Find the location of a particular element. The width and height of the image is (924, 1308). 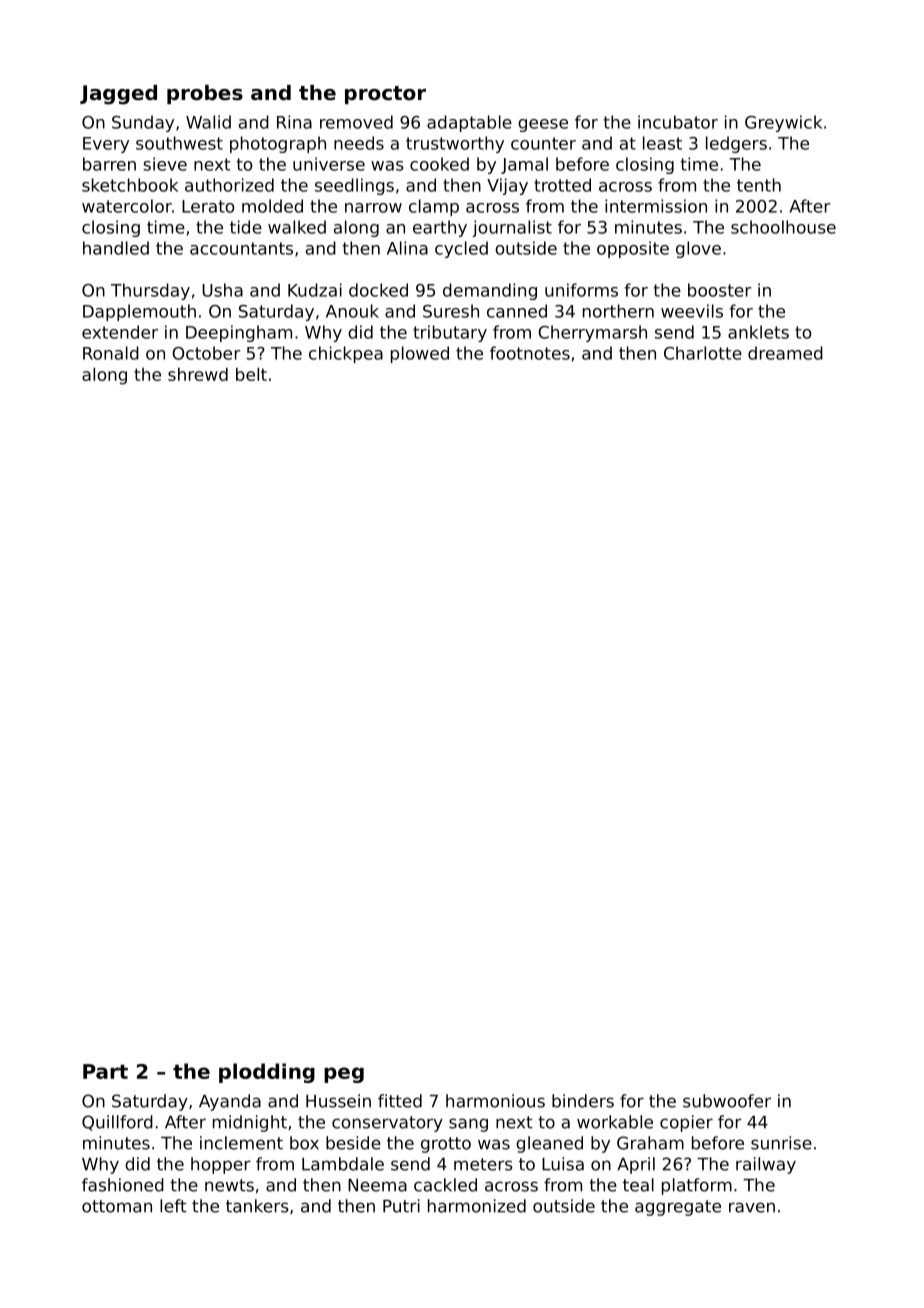

subwoofer is located at coordinates (727, 1101).
